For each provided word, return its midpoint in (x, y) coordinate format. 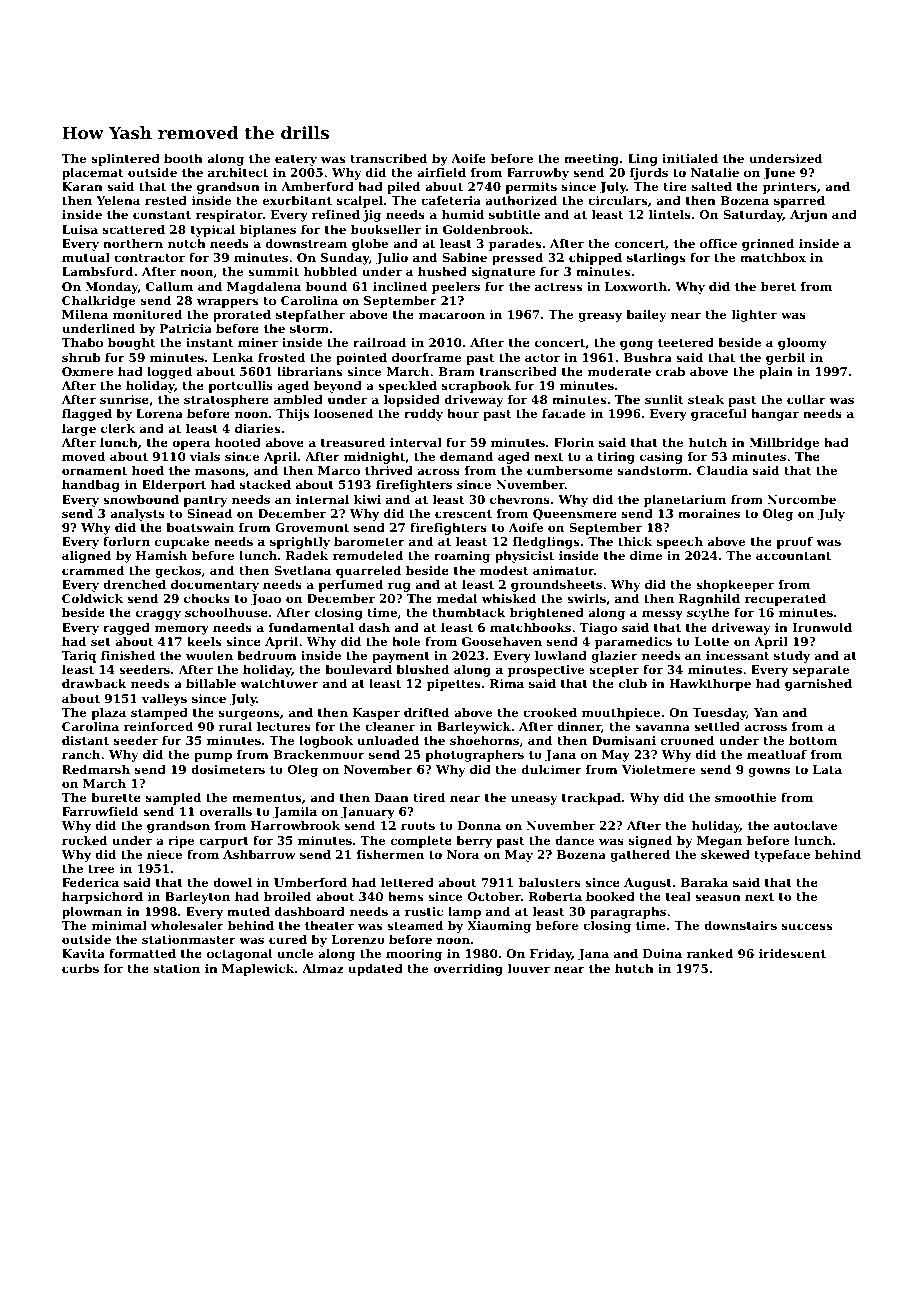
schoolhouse (226, 612)
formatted (142, 953)
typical (213, 231)
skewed (725, 854)
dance (574, 840)
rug (399, 587)
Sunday (345, 259)
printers (789, 188)
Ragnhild (709, 600)
